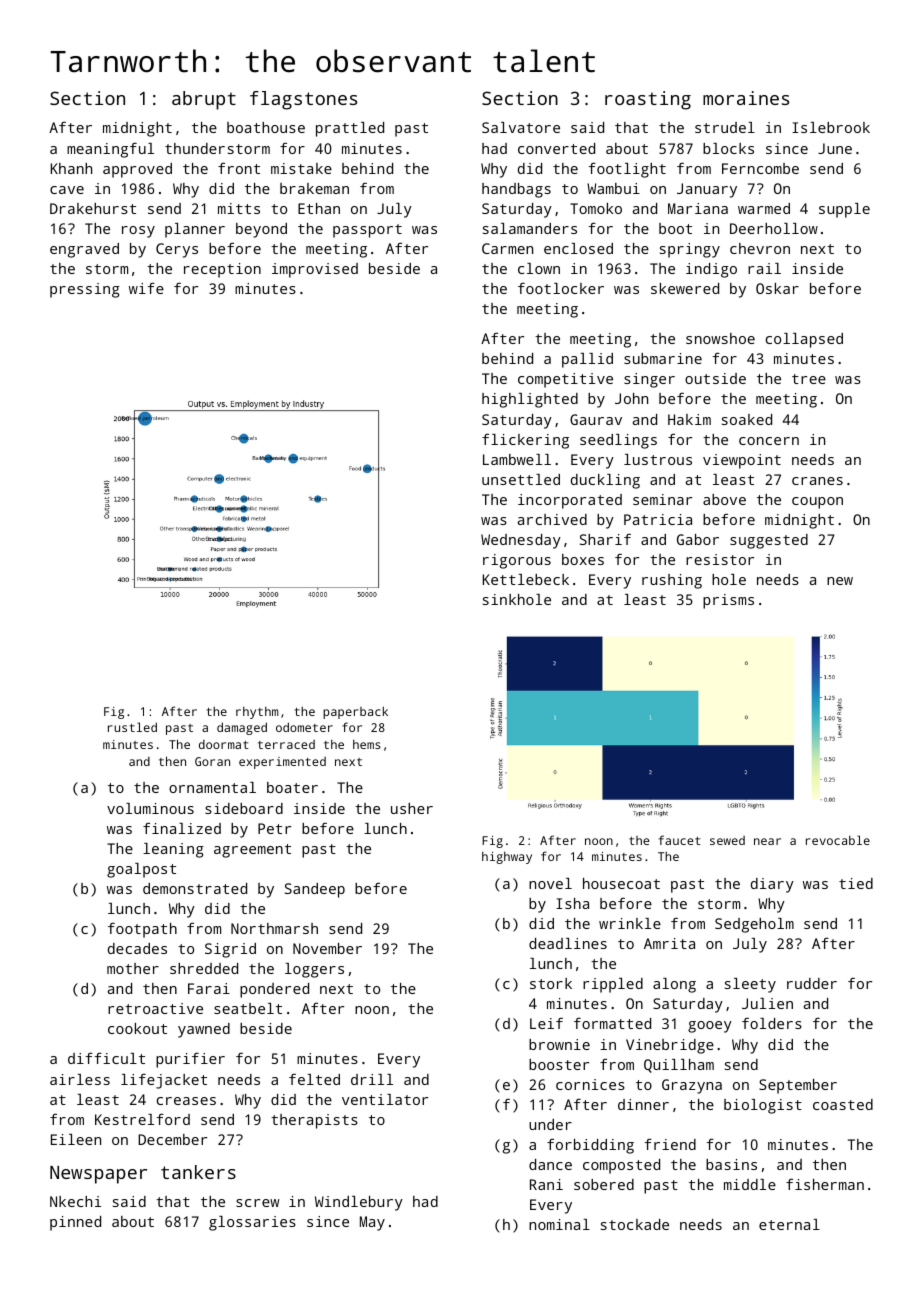  What do you see at coordinates (195, 888) in the page?
I see `demonstrated` at bounding box center [195, 888].
